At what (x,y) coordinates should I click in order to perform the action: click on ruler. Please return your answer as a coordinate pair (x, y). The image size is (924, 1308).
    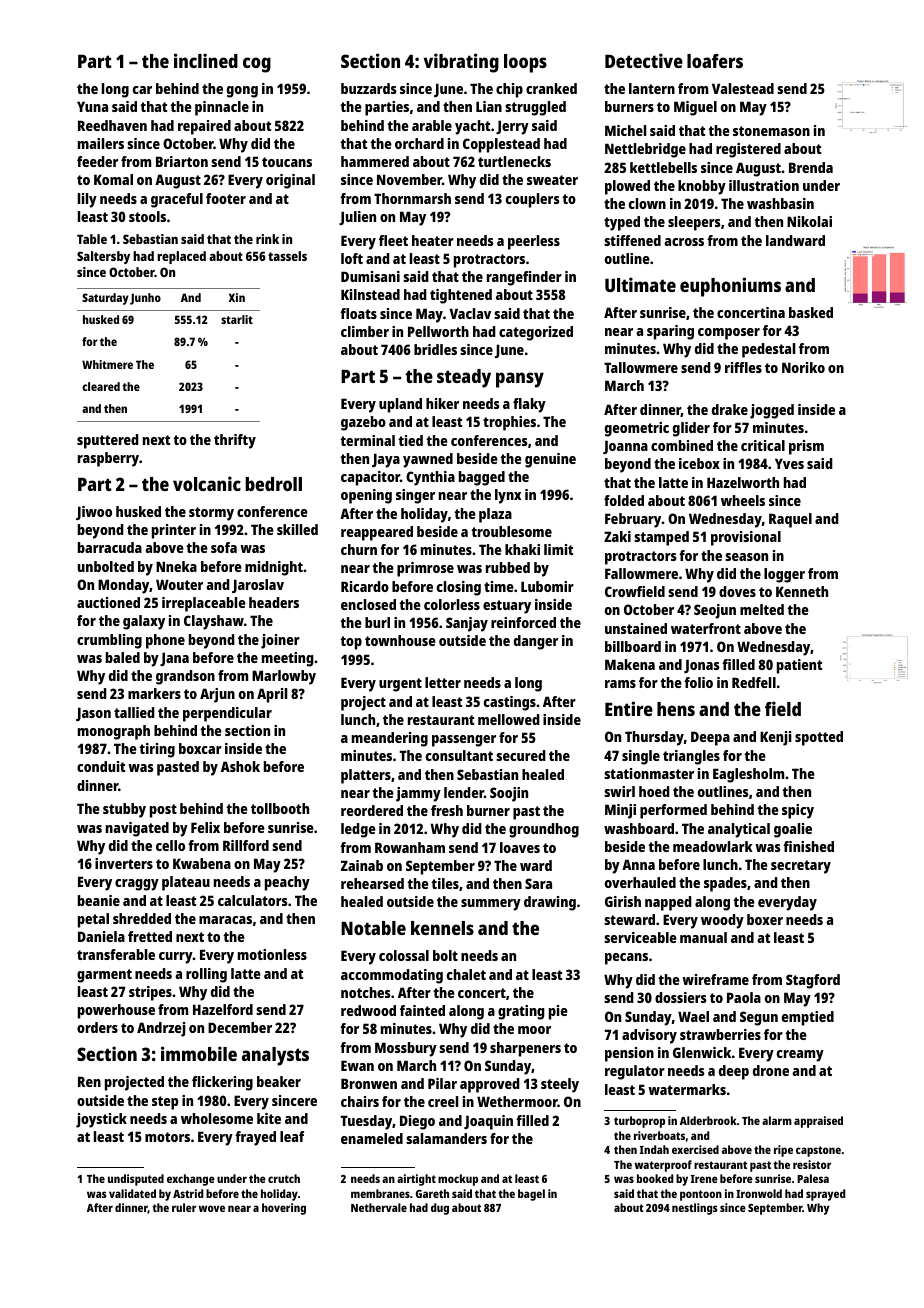
    Looking at the image, I should click on (184, 1207).
